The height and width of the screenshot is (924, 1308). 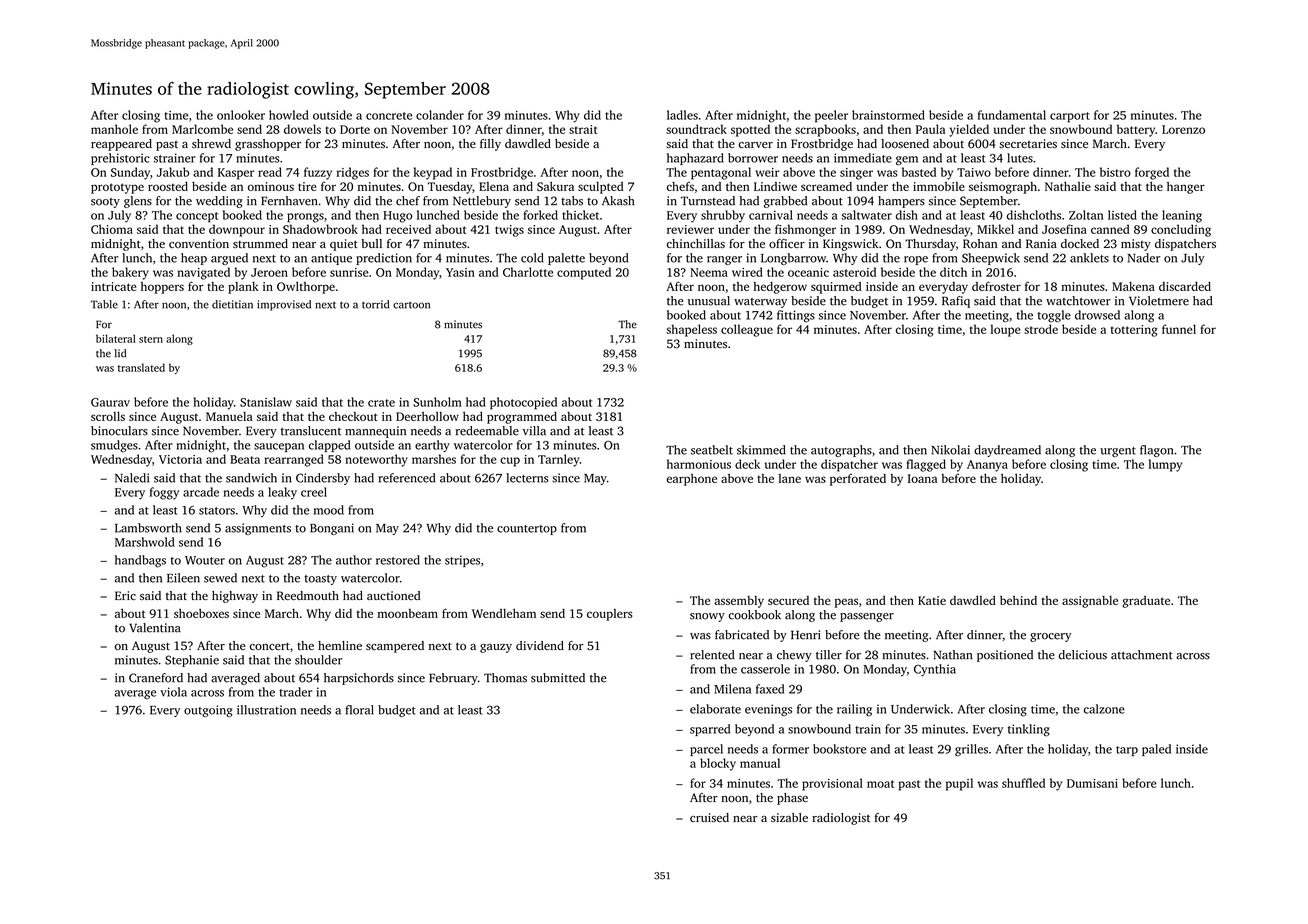 I want to click on autographs, so click(x=841, y=451).
